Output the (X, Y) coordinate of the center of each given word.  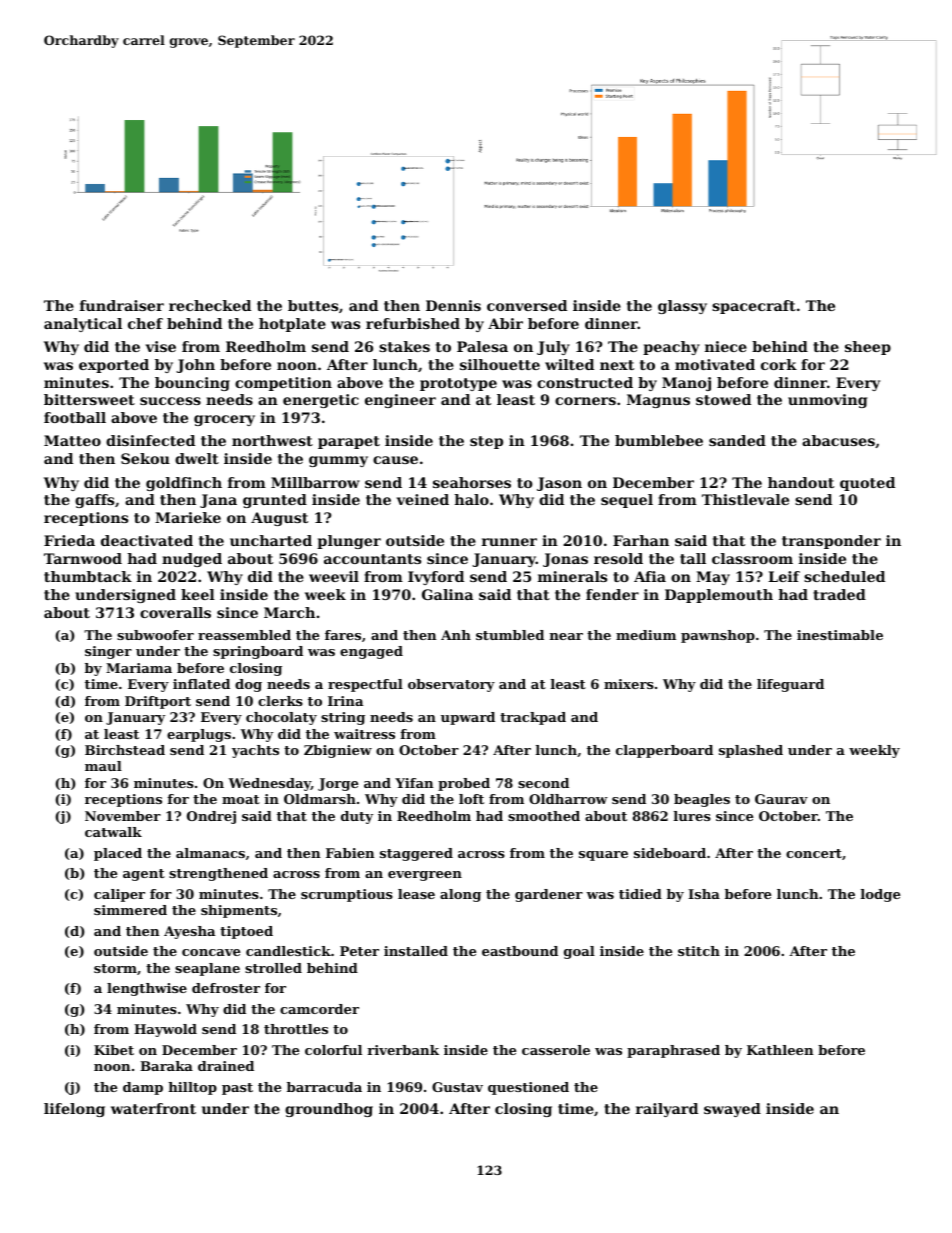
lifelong (74, 1110)
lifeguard (790, 685)
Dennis (453, 305)
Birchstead (125, 750)
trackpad (533, 718)
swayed (732, 1110)
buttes (313, 305)
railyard (667, 1110)
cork (779, 364)
